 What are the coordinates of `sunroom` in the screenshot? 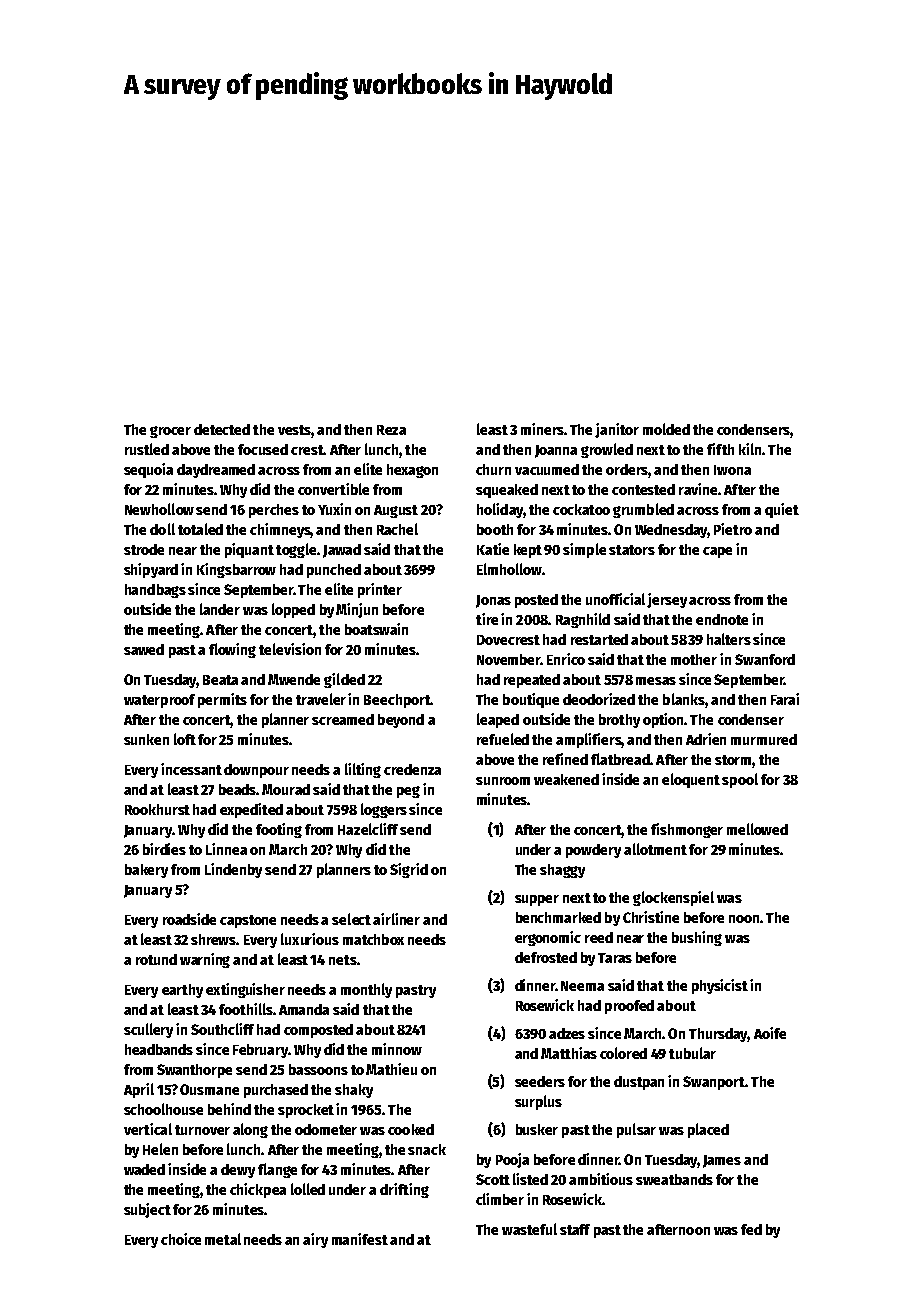 It's located at (503, 781).
